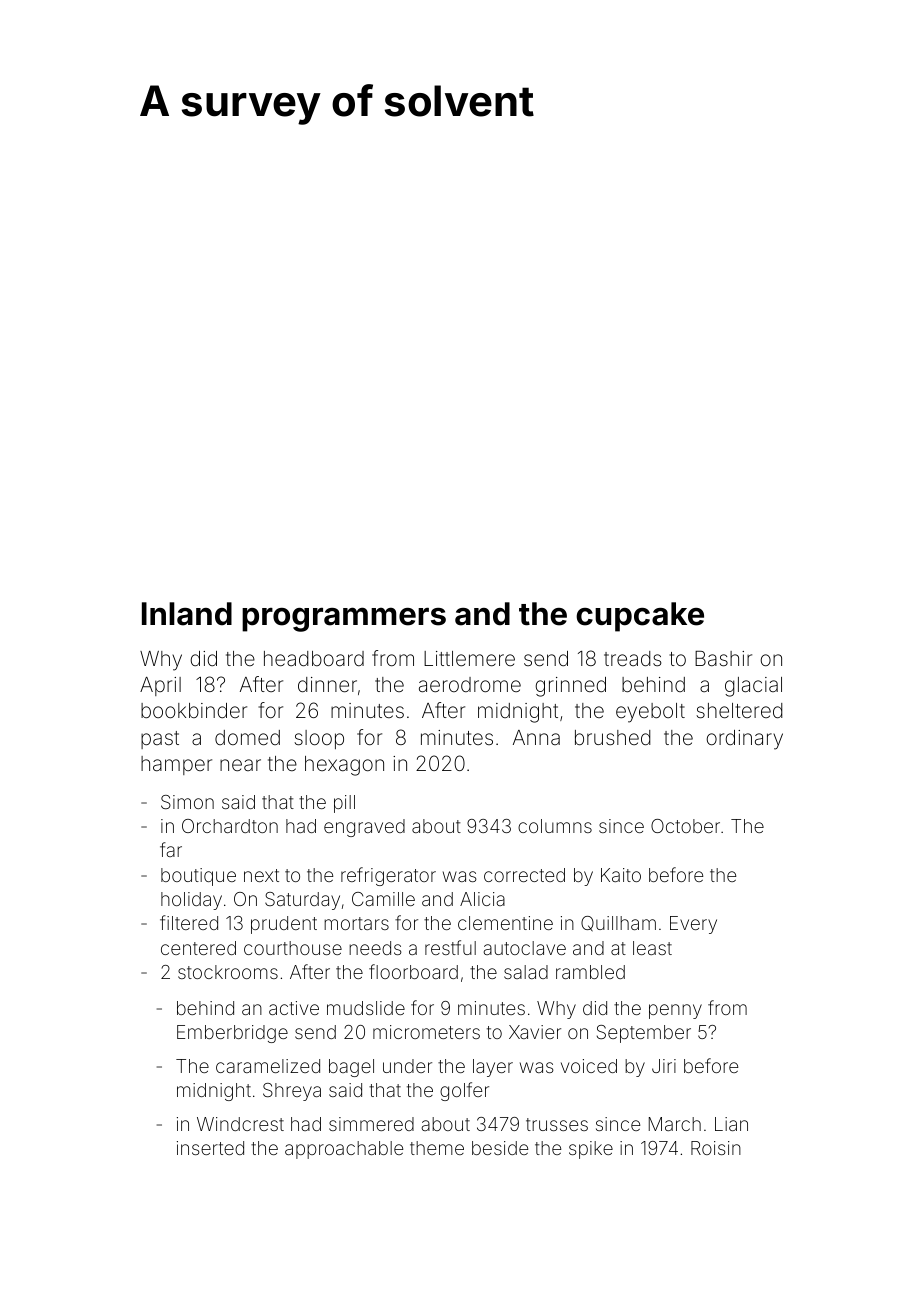 This screenshot has height=1311, width=924. Describe the element at coordinates (469, 658) in the screenshot. I see `Littlemere` at that location.
